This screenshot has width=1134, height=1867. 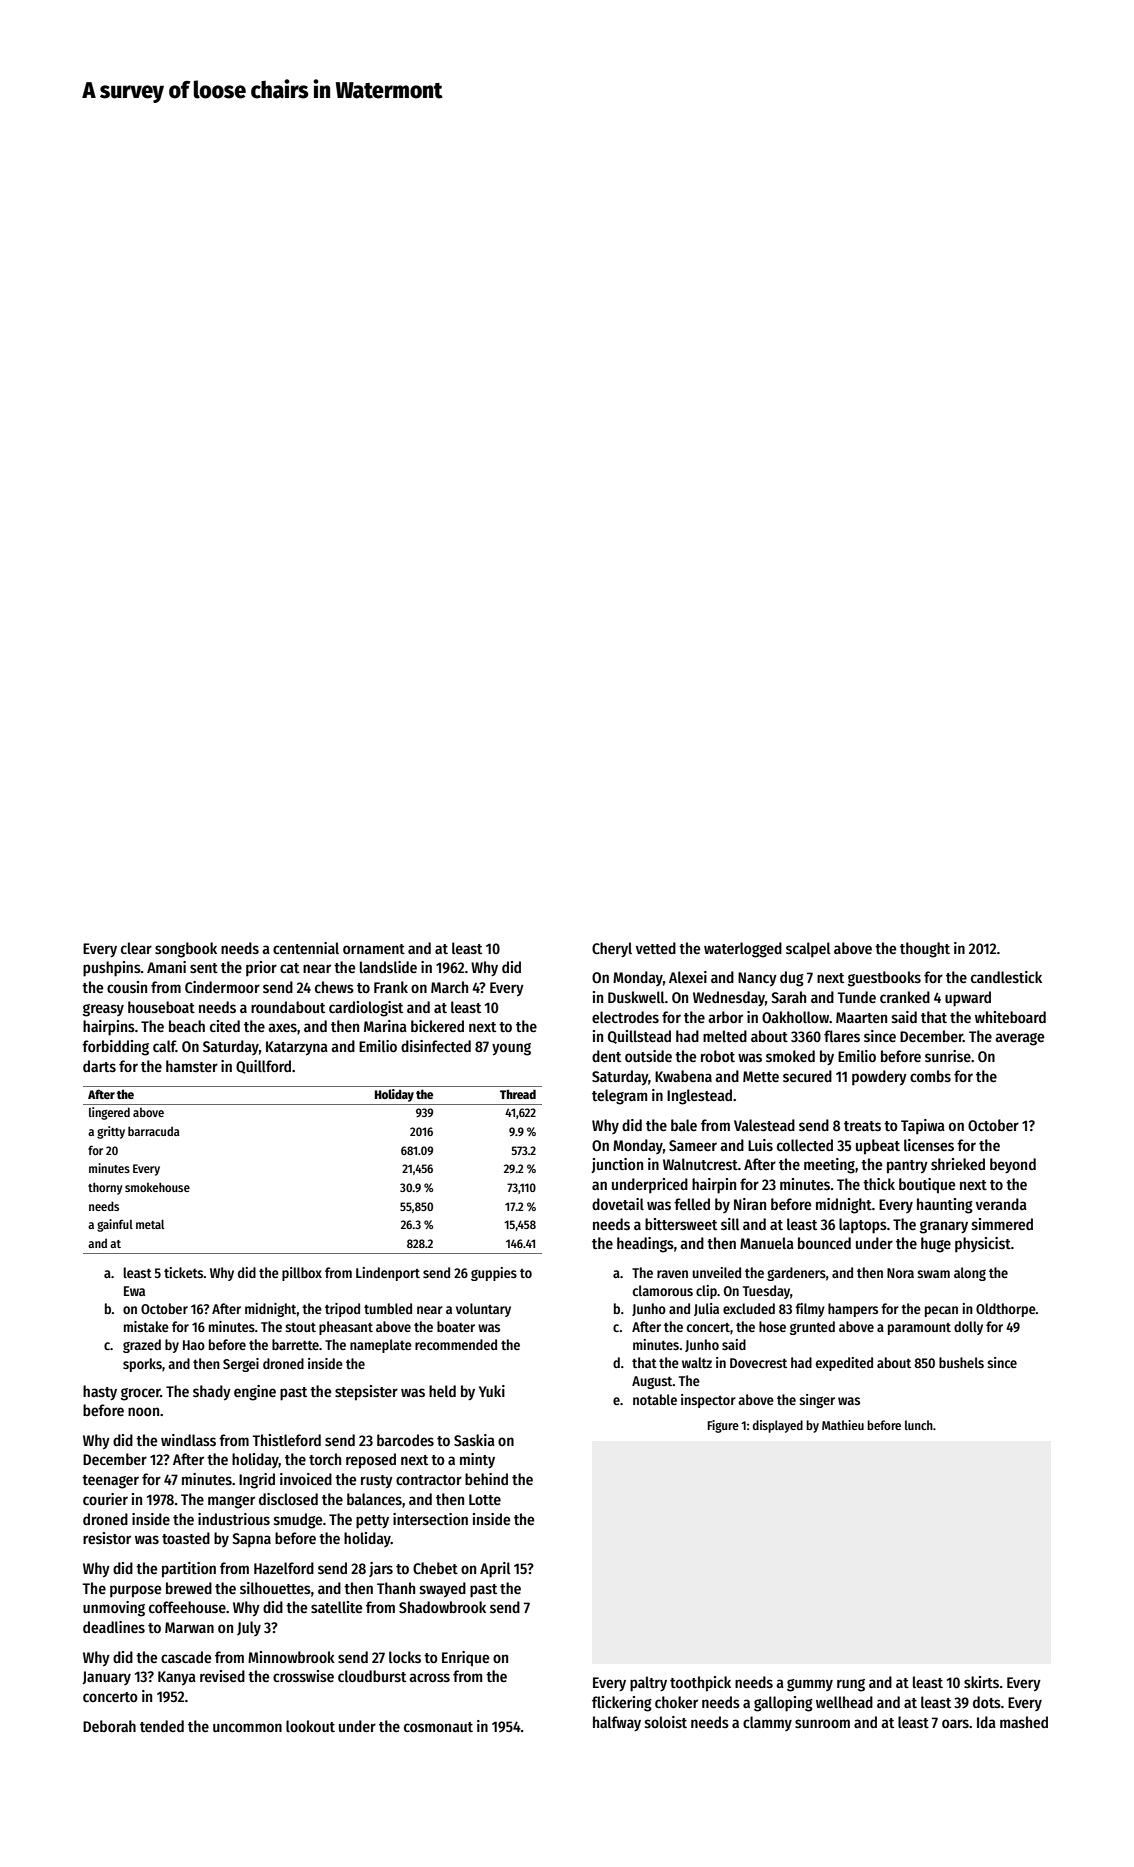 What do you see at coordinates (310, 1726) in the screenshot?
I see `lookout` at bounding box center [310, 1726].
